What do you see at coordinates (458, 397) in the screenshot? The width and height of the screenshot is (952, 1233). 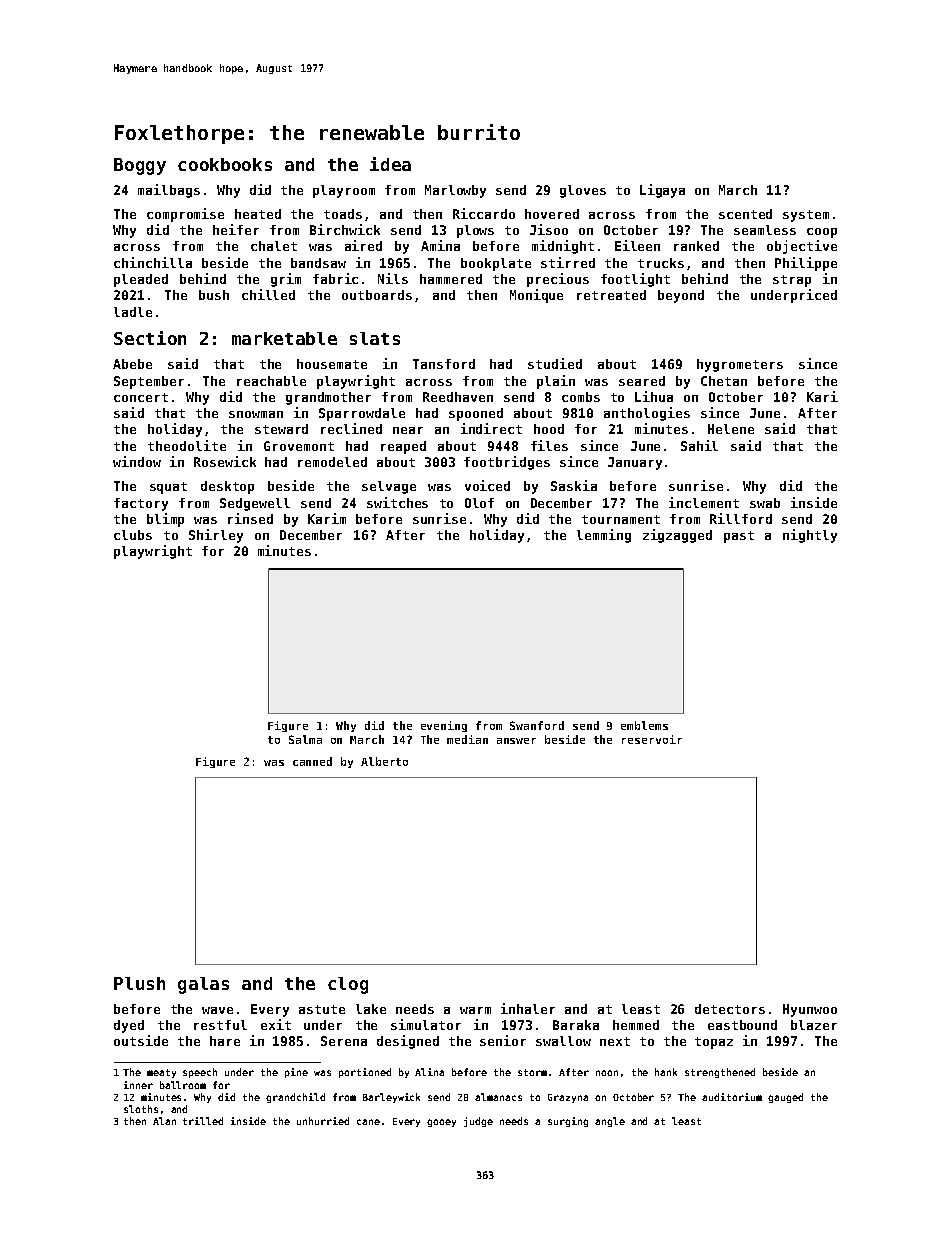 I see `Reedhaven` at bounding box center [458, 397].
